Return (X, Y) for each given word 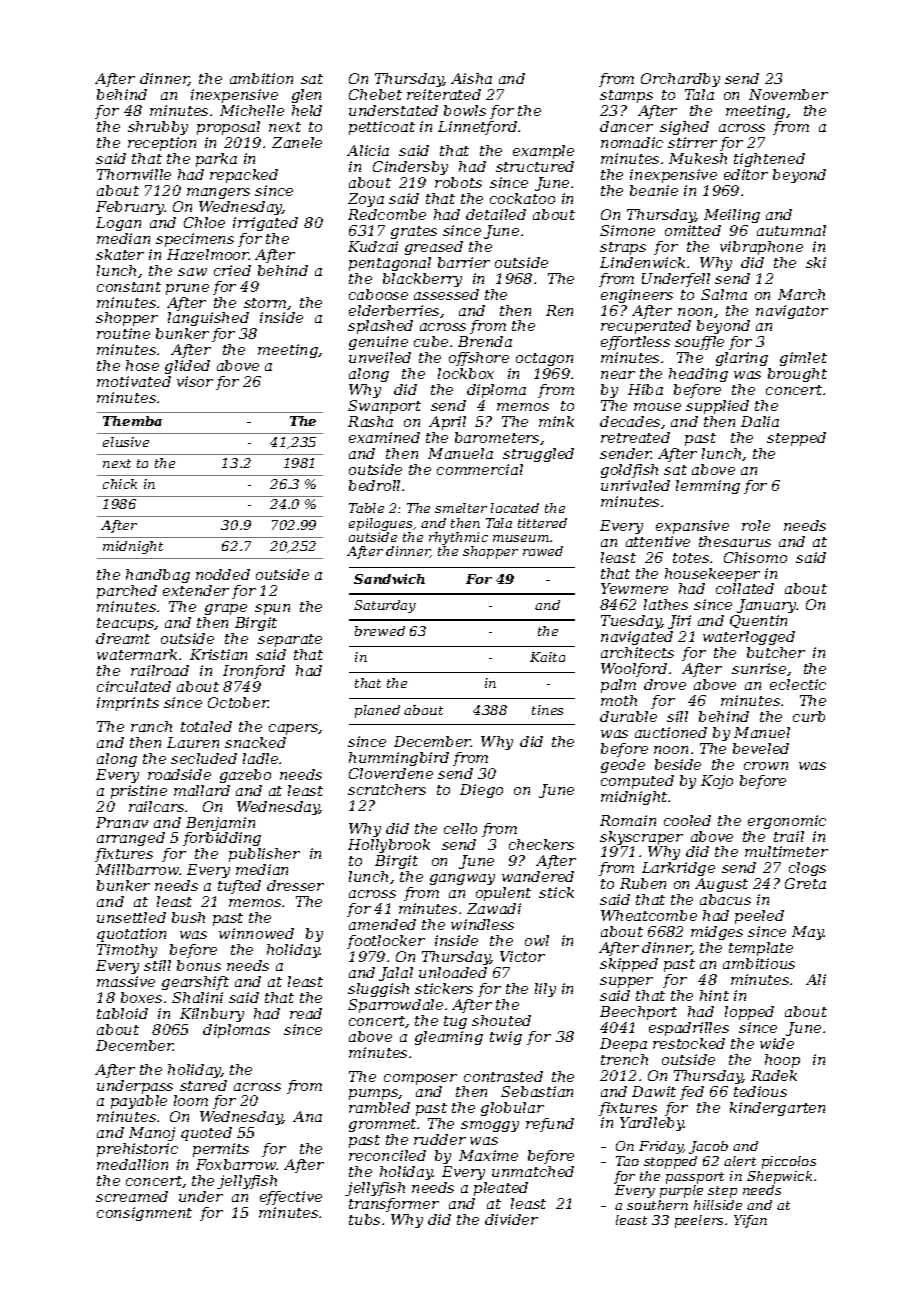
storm (265, 303)
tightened (769, 160)
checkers (541, 844)
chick (120, 484)
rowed (543, 551)
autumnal (791, 230)
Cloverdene (391, 773)
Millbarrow (137, 869)
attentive (658, 541)
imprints (128, 704)
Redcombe (387, 214)
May (808, 933)
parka (216, 160)
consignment (144, 1214)
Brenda (485, 341)
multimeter (786, 851)
